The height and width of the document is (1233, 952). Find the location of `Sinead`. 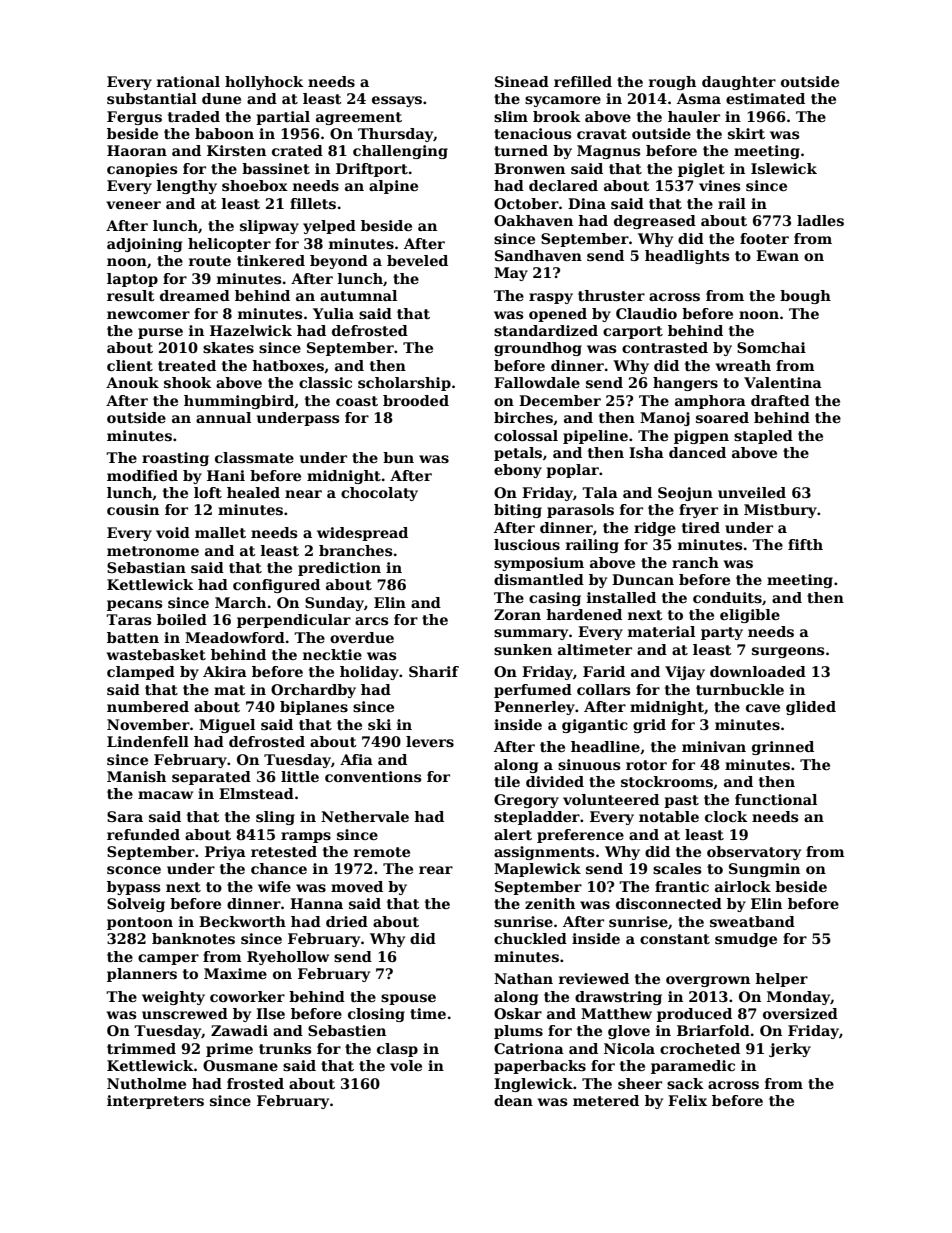

Sinead is located at coordinates (522, 81).
